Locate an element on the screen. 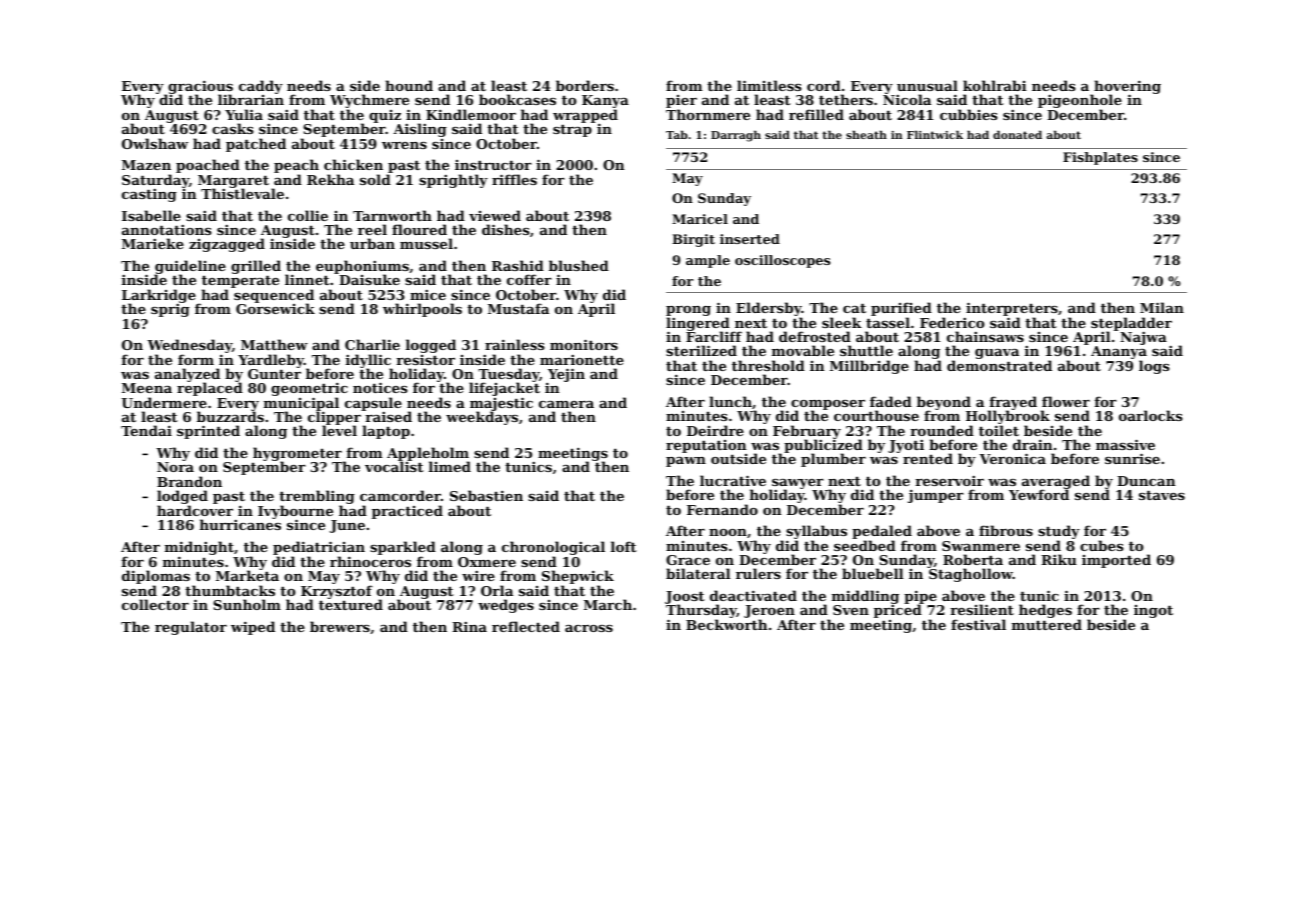  monitors is located at coordinates (584, 344).
